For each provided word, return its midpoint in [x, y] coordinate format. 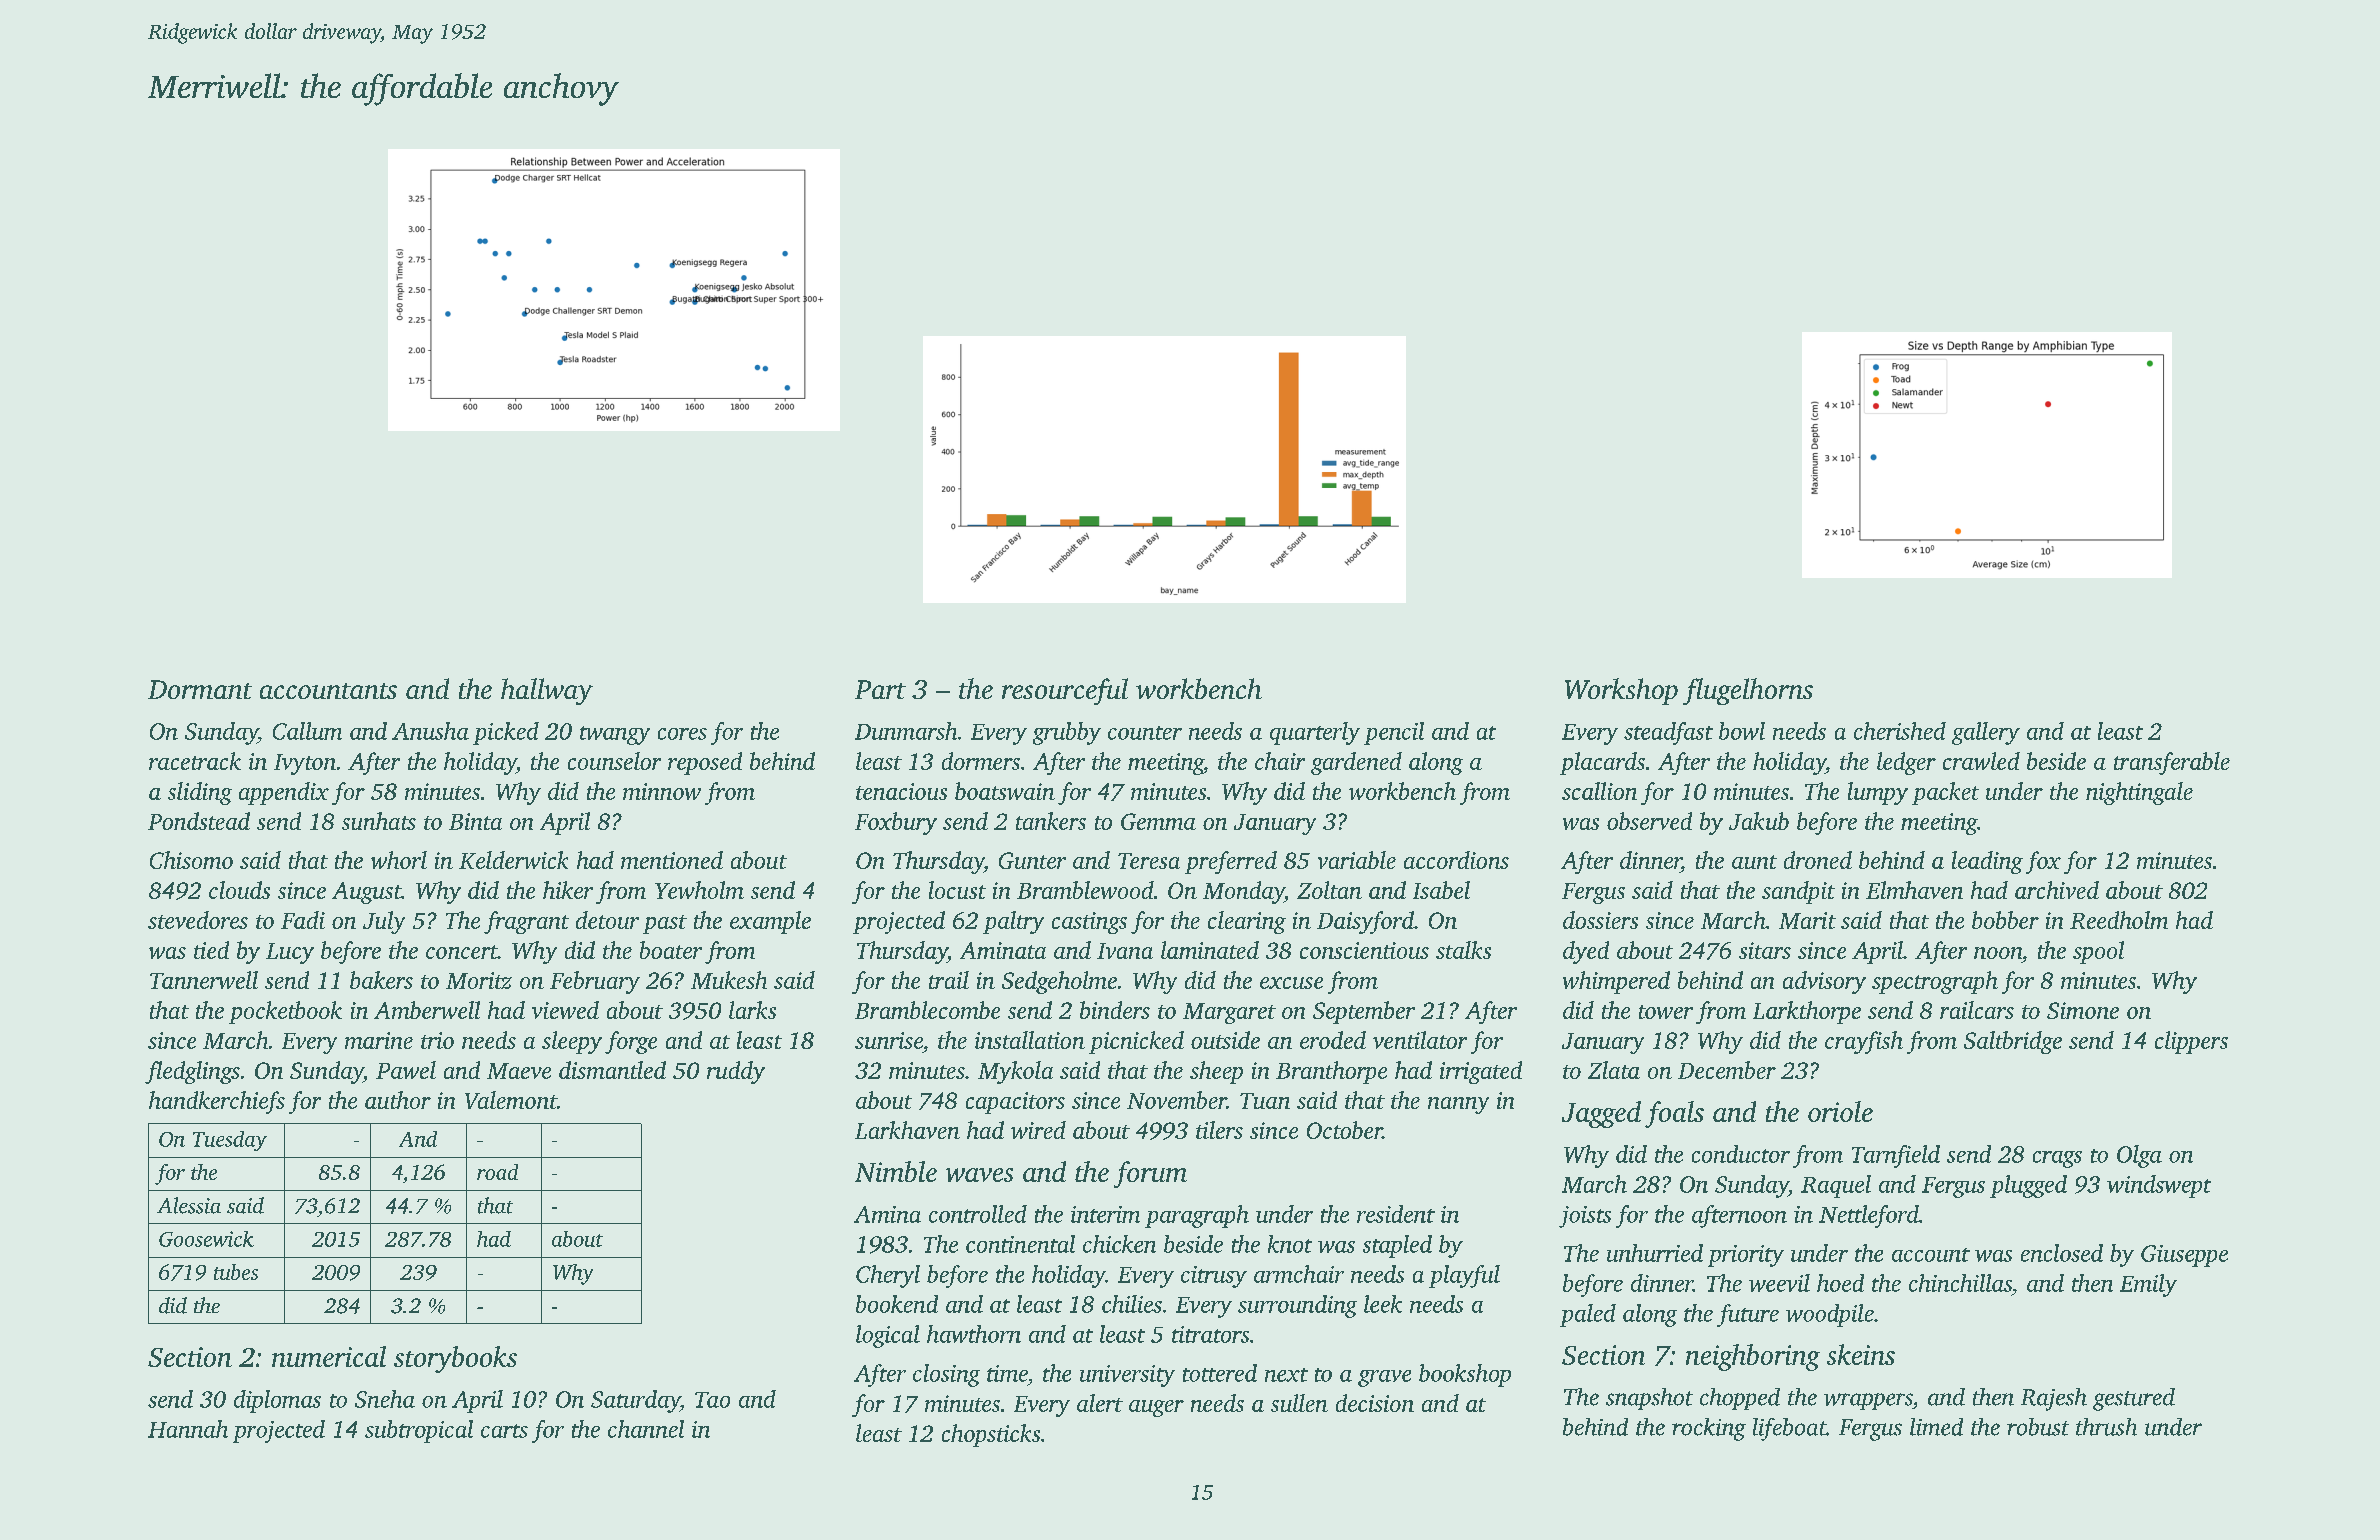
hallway [547, 691]
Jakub [1759, 821]
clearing [1247, 922]
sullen [1299, 1403]
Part [880, 689]
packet [1945, 793]
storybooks [455, 1359]
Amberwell [427, 1010]
